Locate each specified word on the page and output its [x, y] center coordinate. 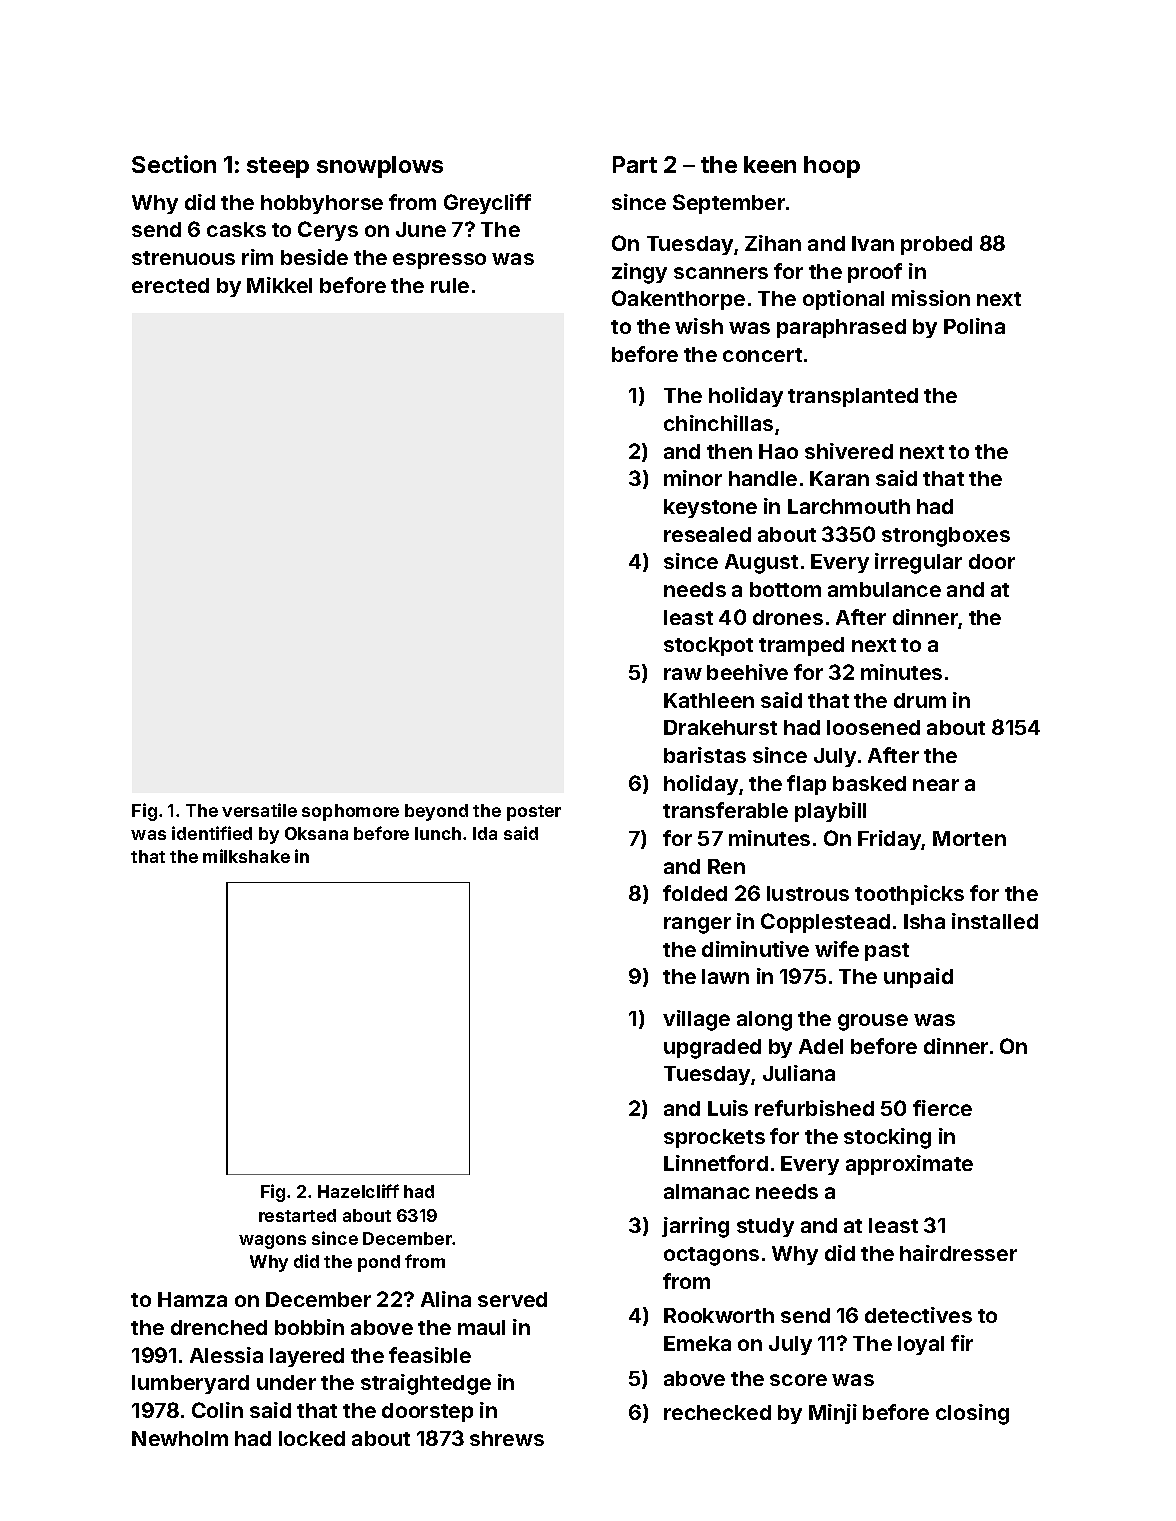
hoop [832, 167]
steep [278, 167]
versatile [259, 810]
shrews [507, 1438]
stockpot [708, 646]
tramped [801, 646]
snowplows [380, 167]
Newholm [180, 1438]
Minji [833, 1414]
